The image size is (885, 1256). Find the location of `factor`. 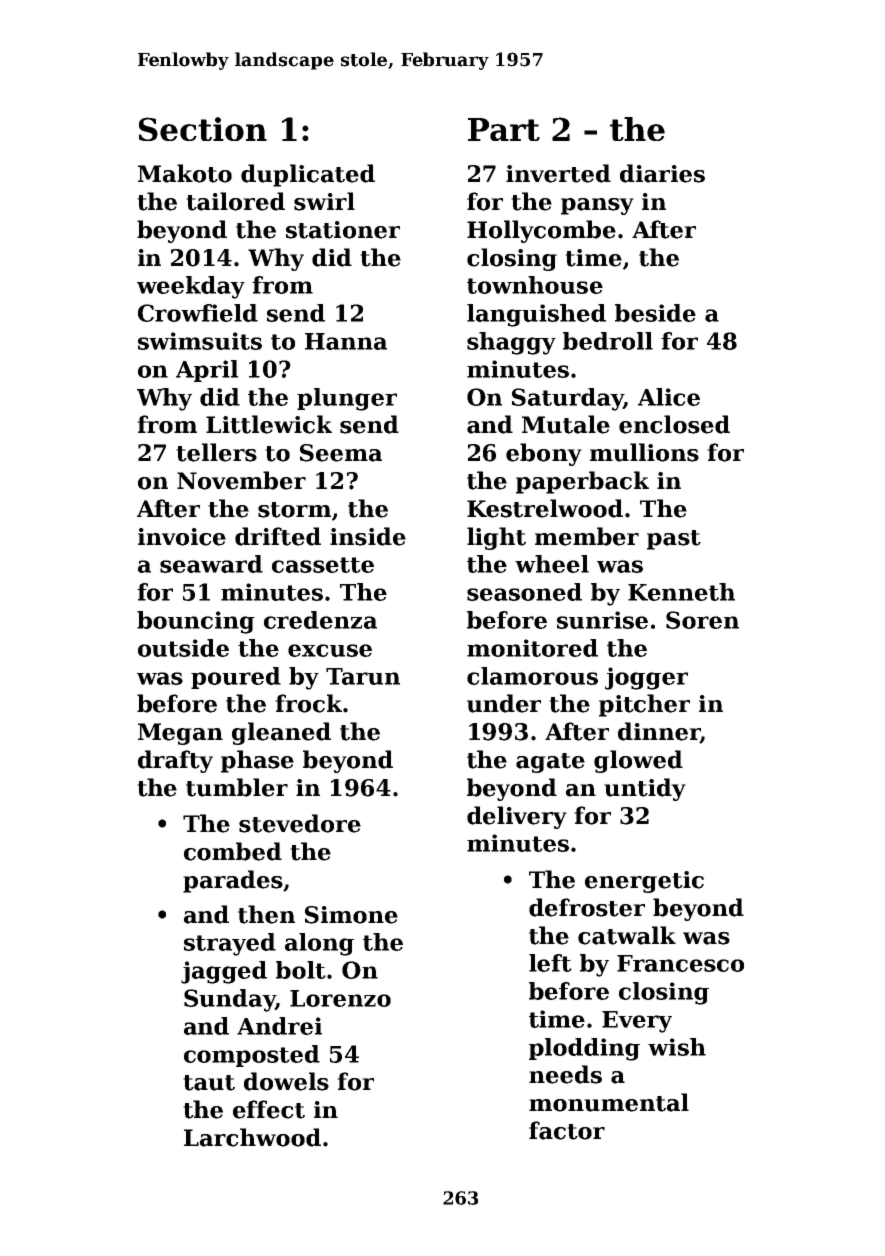

factor is located at coordinates (567, 1130).
